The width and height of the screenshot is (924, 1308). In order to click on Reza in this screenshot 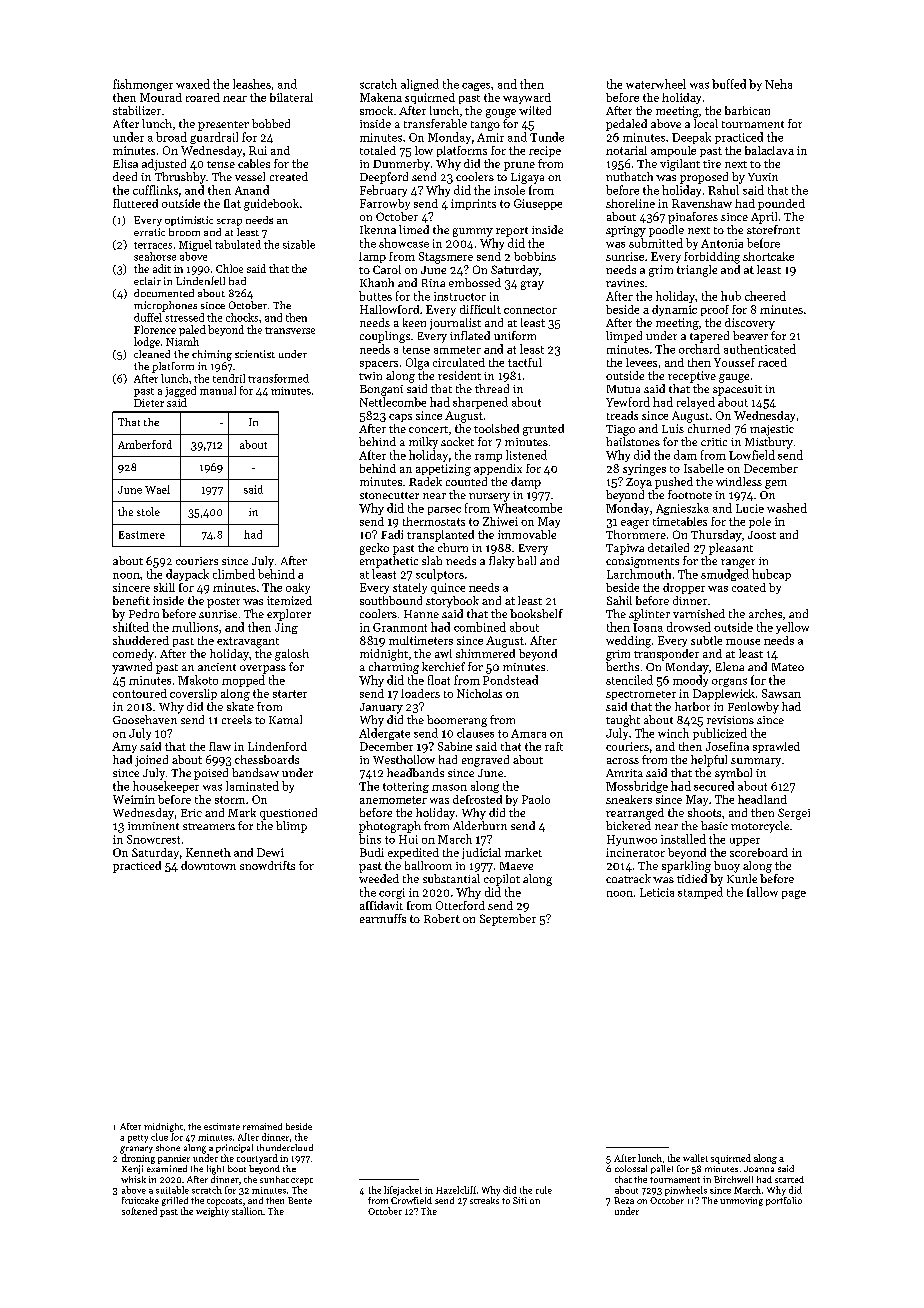, I will do `click(624, 1200)`.
